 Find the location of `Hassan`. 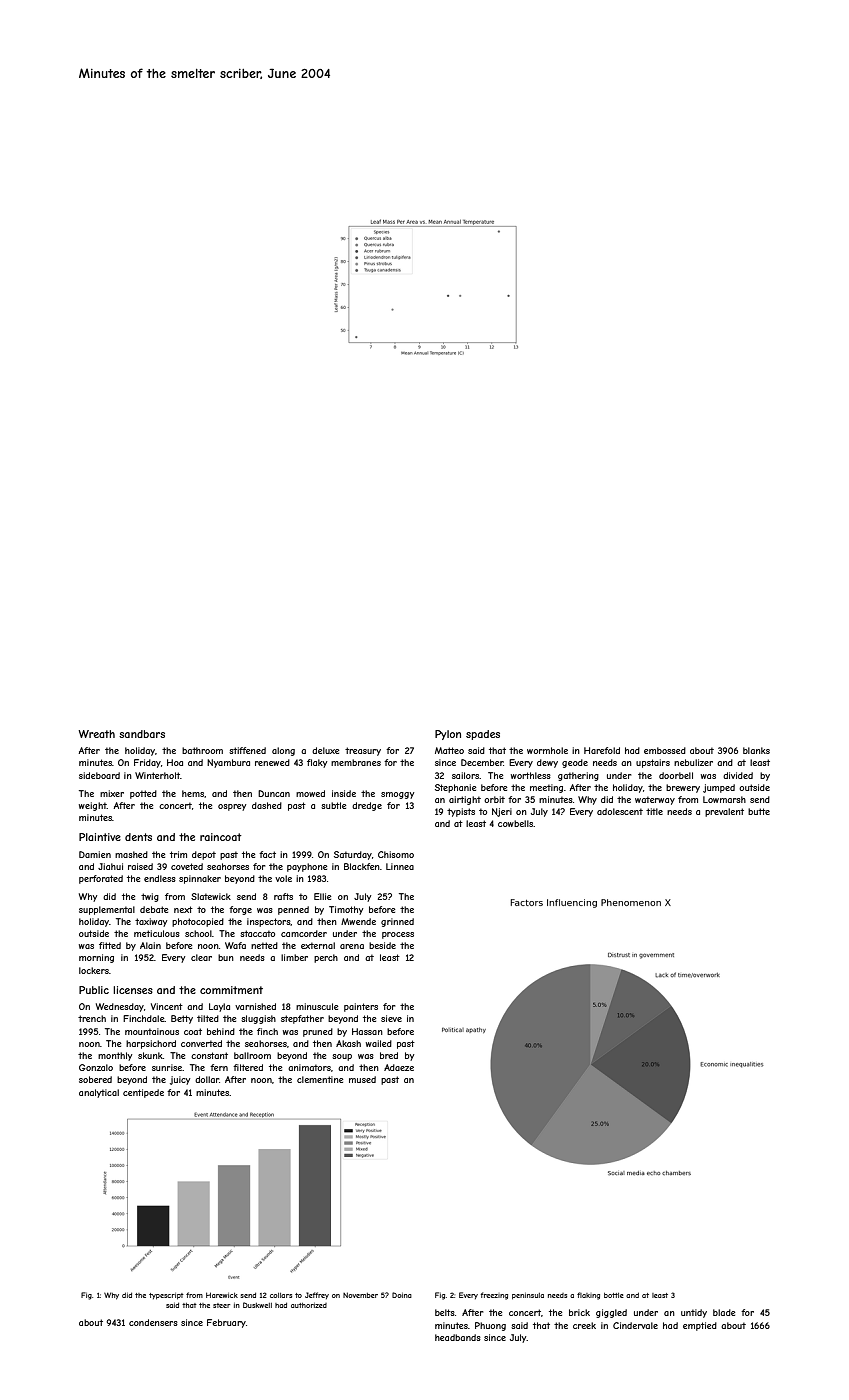

Hassan is located at coordinates (367, 1031).
